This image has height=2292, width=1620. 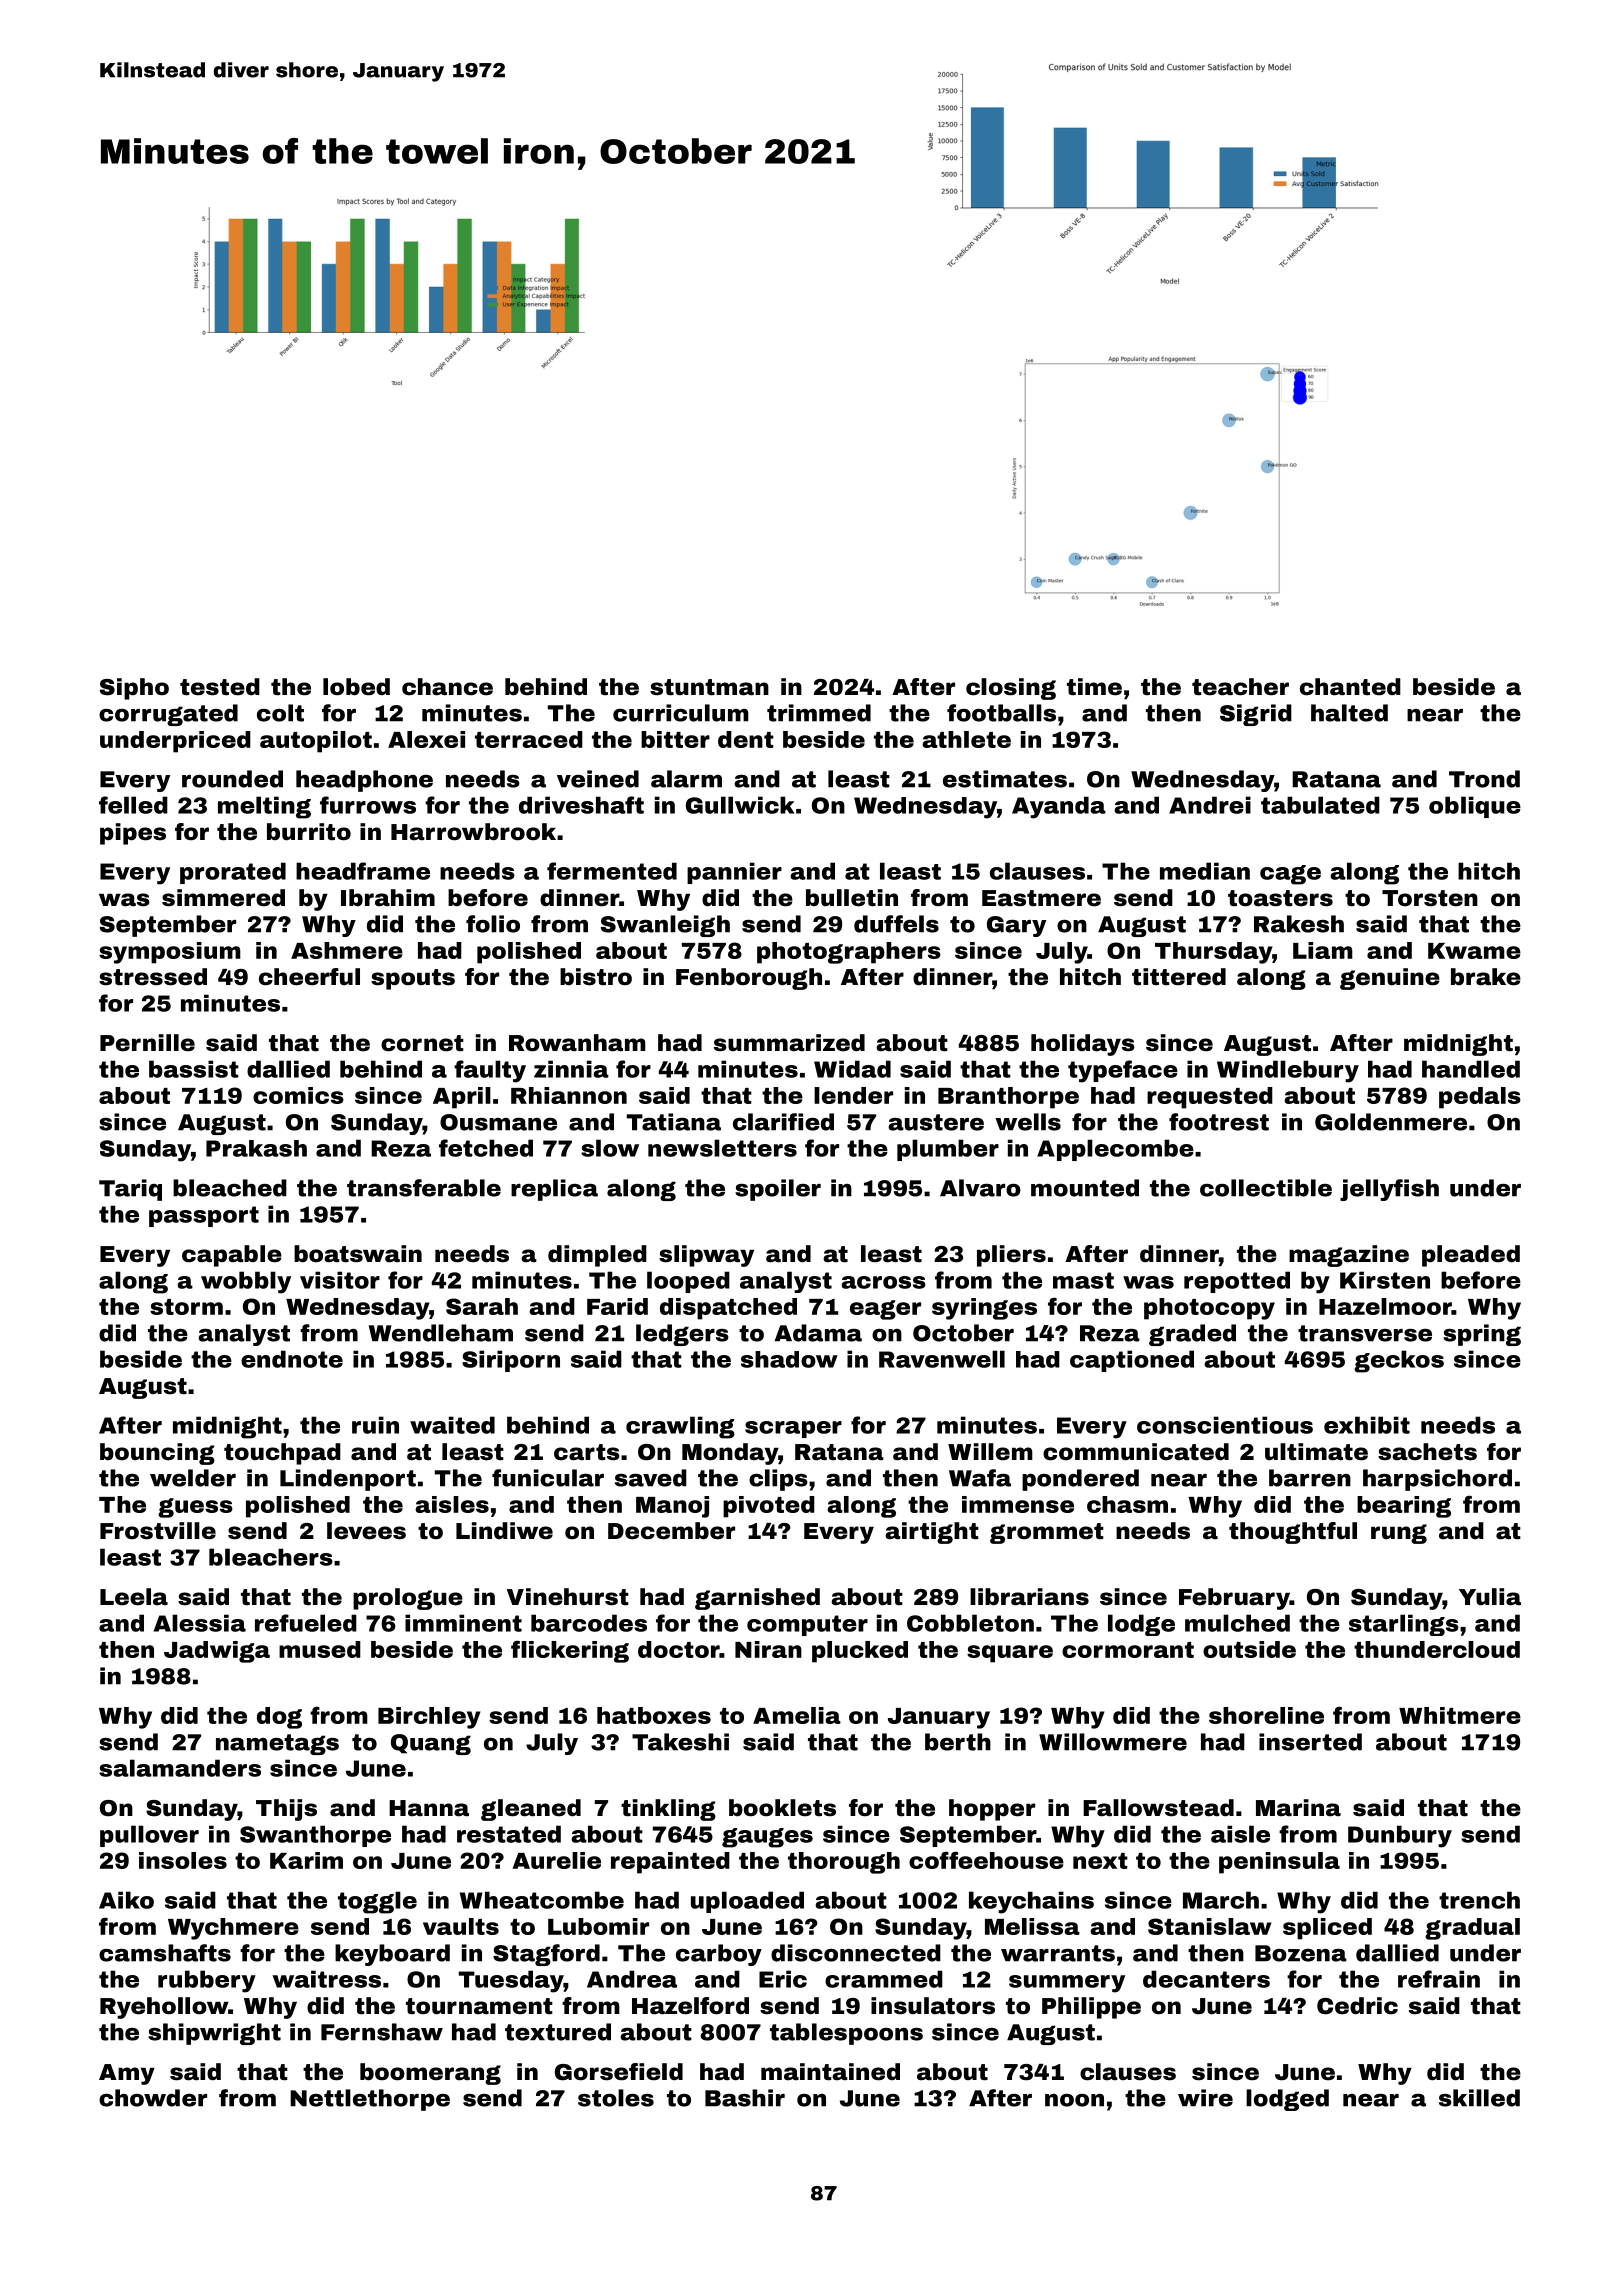 What do you see at coordinates (546, 1955) in the image?
I see `Stagford` at bounding box center [546, 1955].
